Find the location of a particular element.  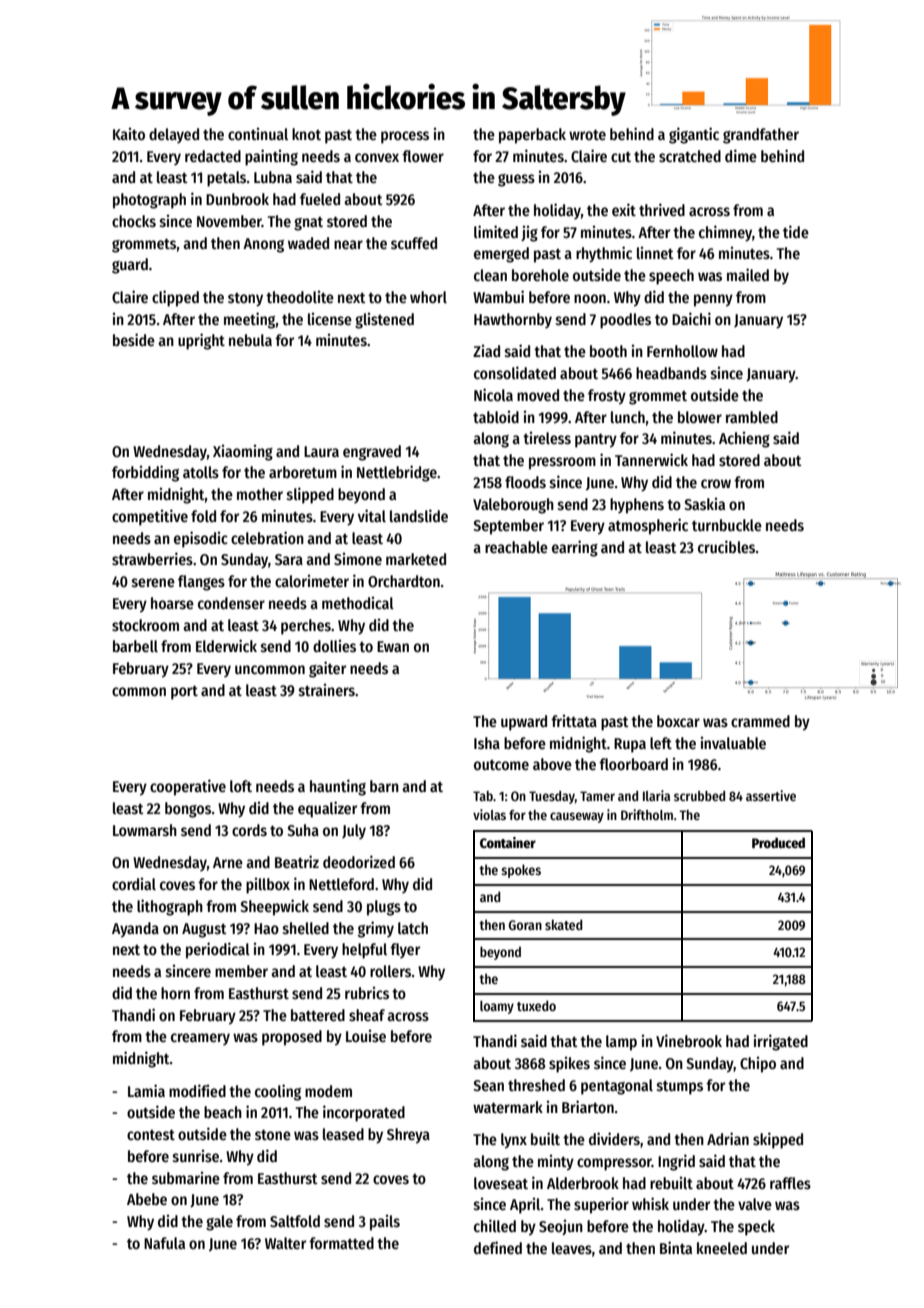

clipped is located at coordinates (175, 298).
